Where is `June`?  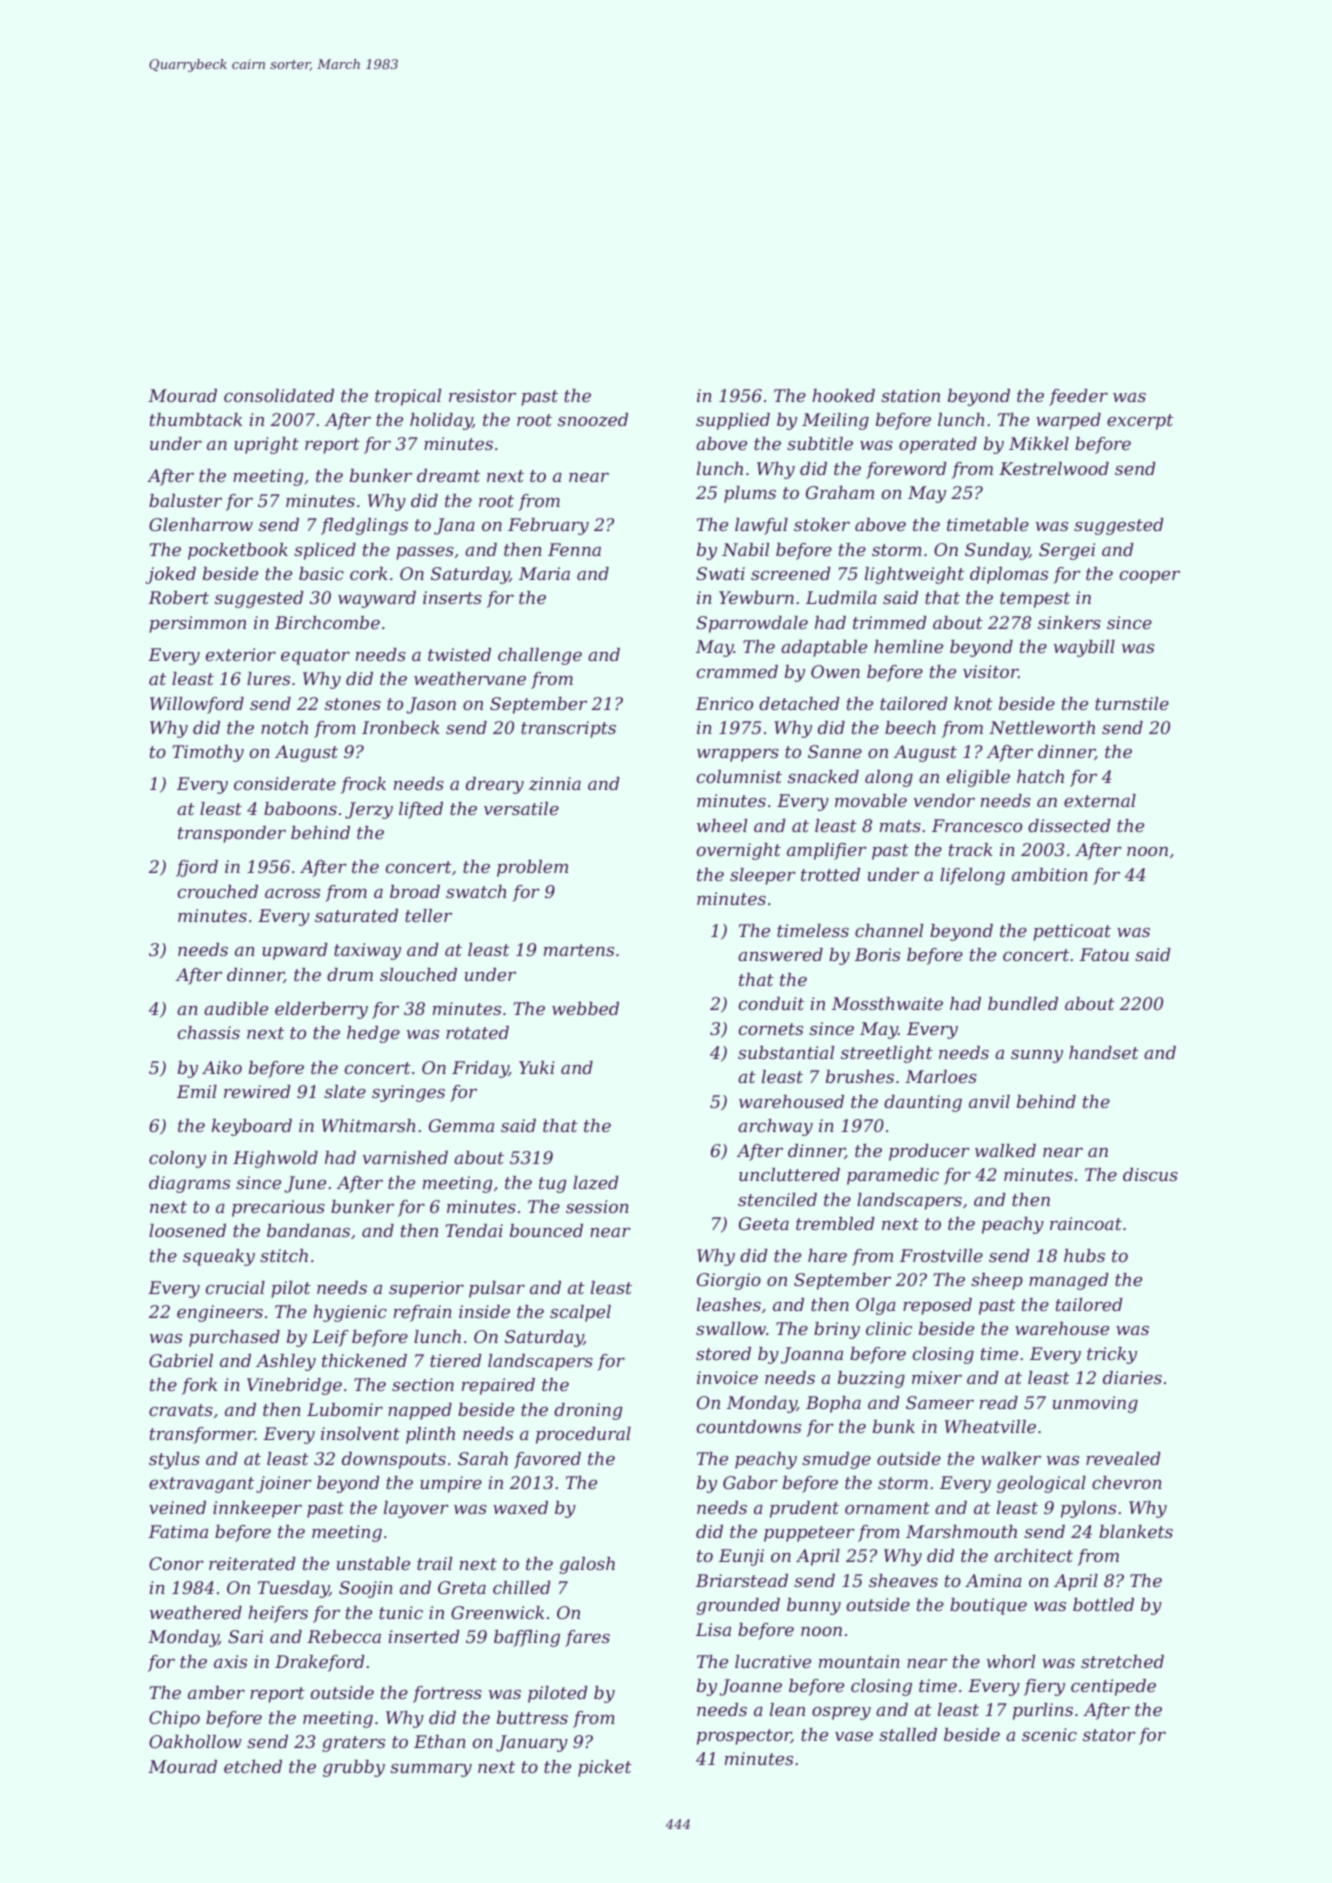 June is located at coordinates (305, 1184).
